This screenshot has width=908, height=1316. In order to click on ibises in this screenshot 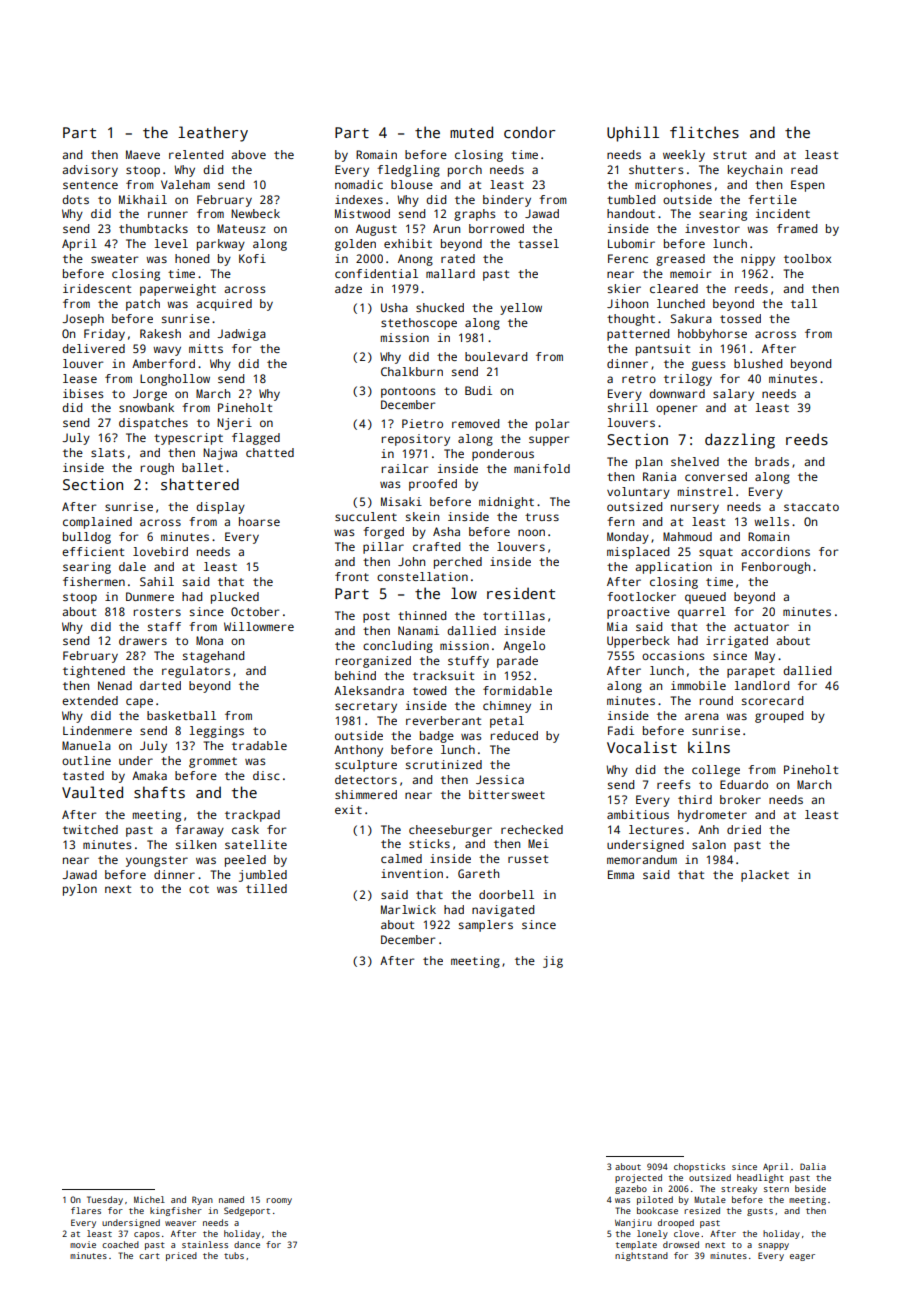, I will do `click(83, 393)`.
